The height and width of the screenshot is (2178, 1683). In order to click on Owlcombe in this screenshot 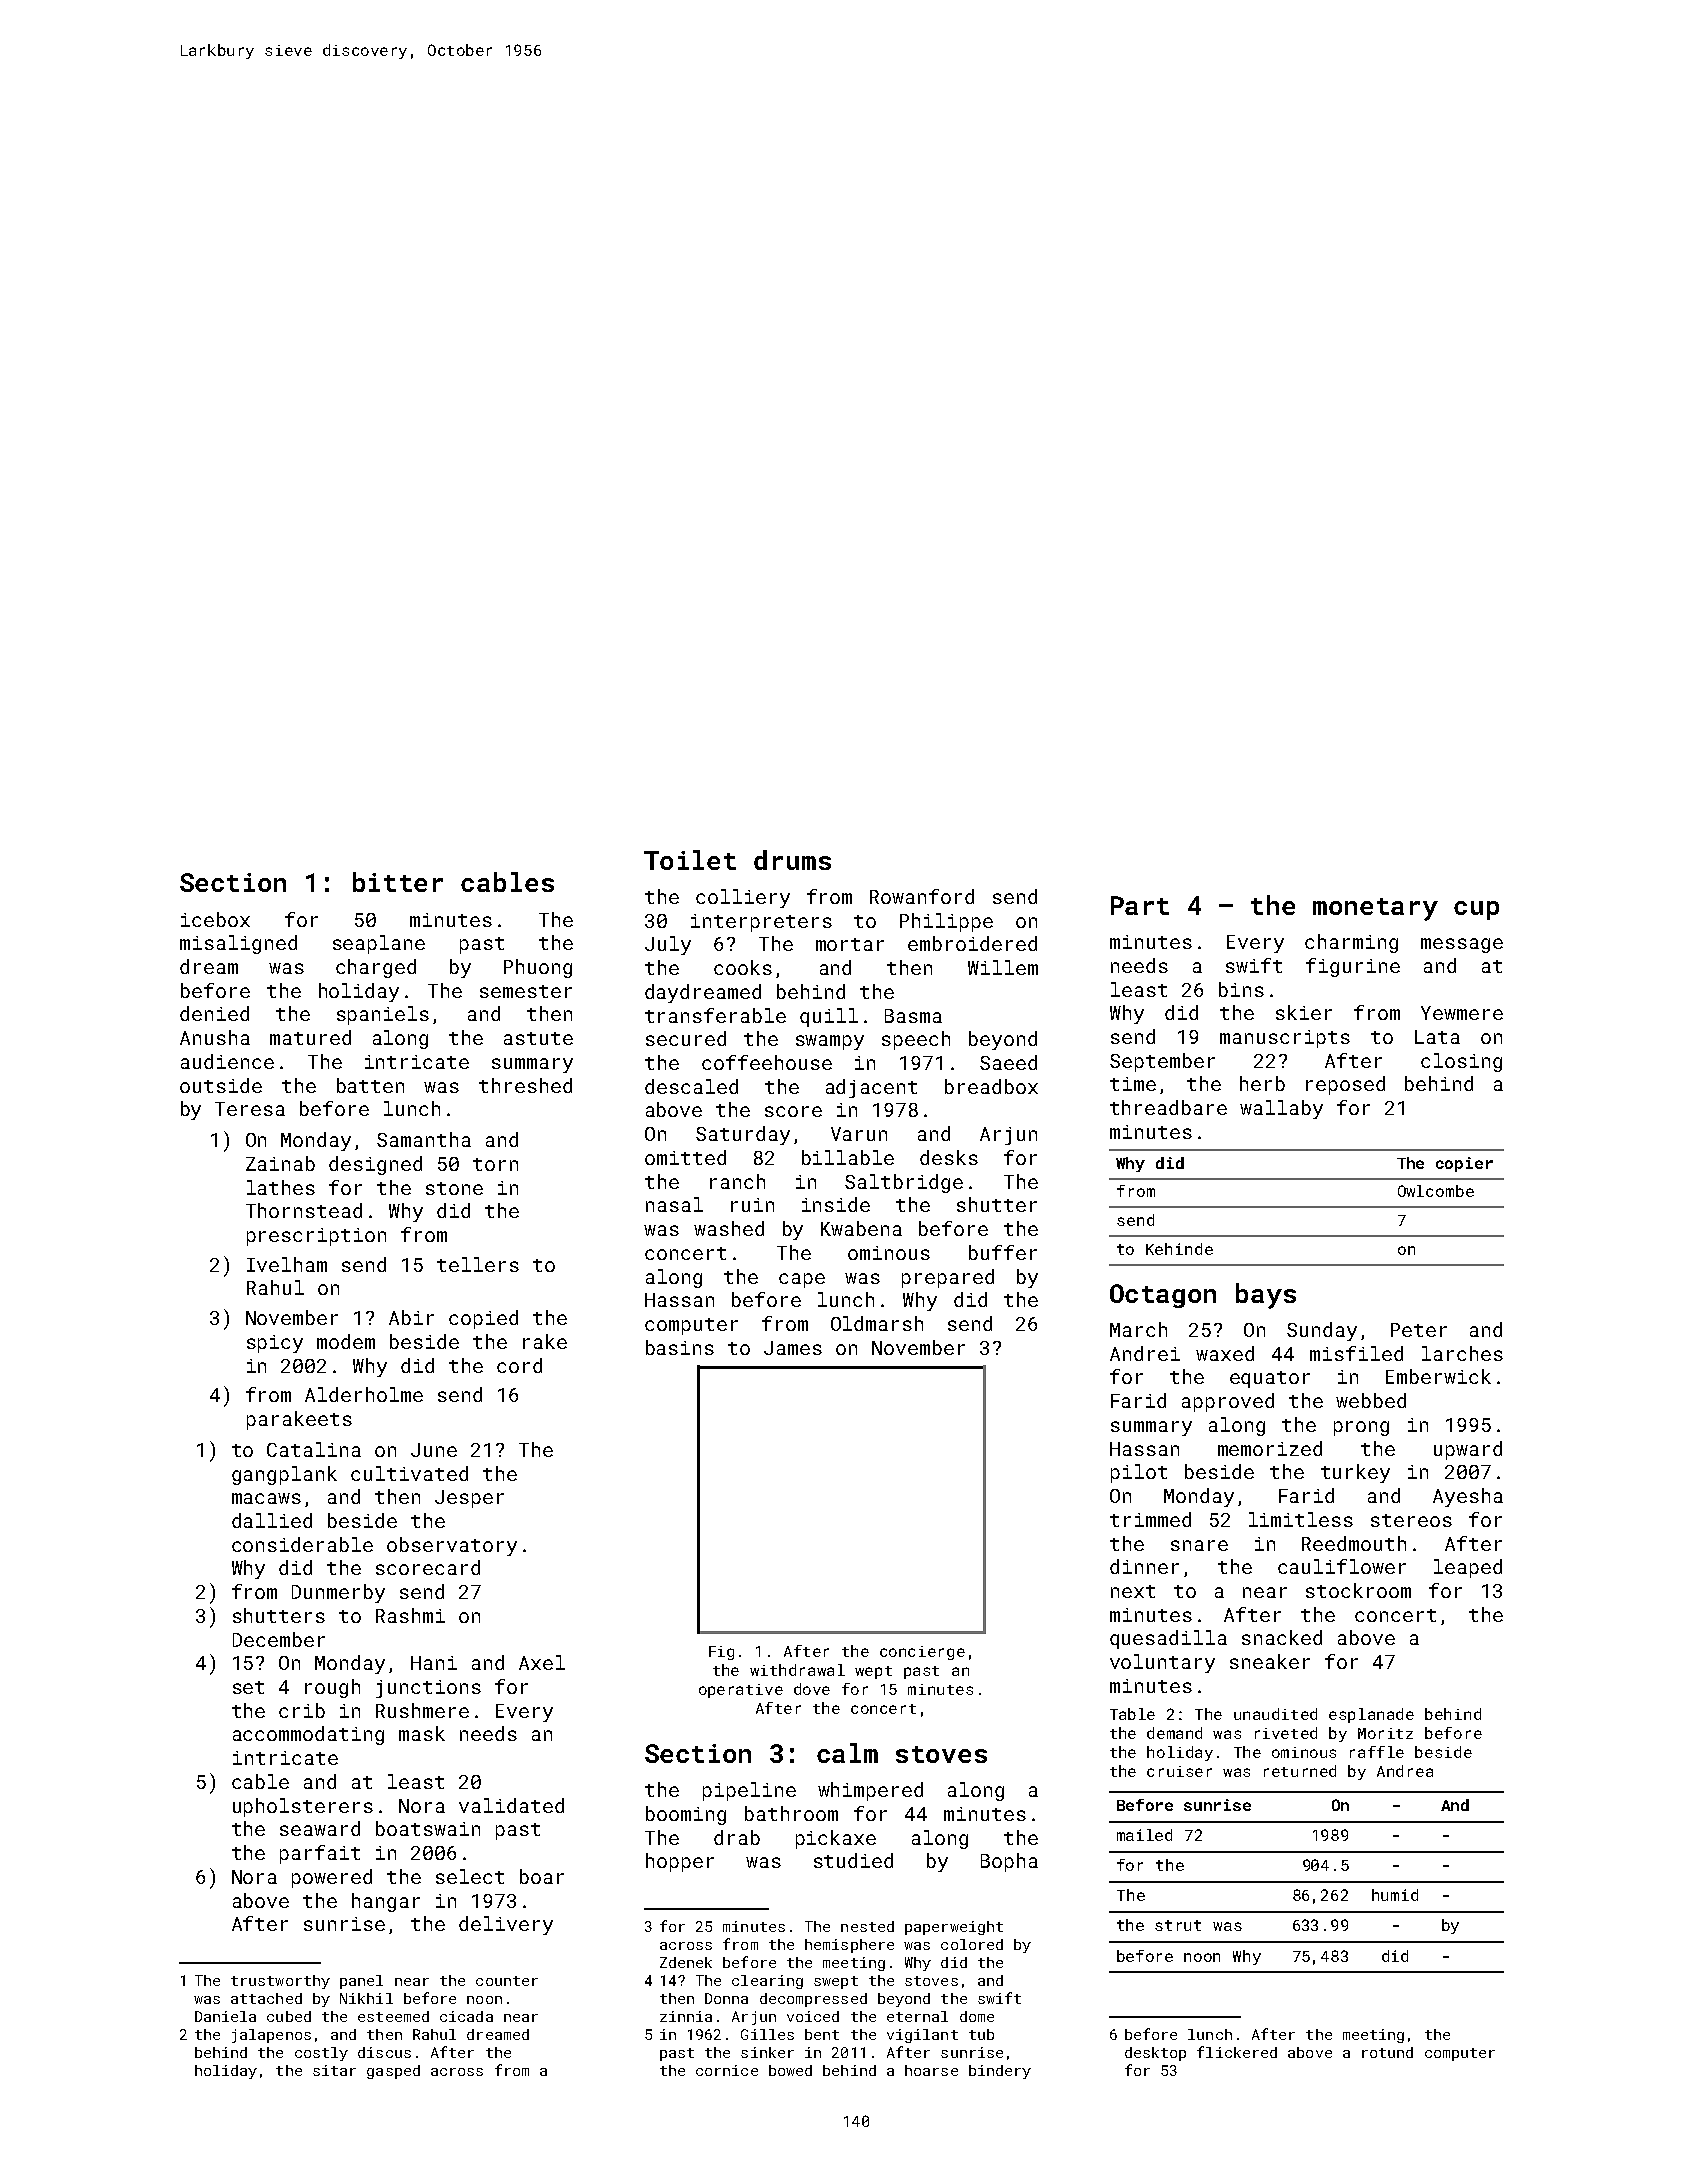, I will do `click(1436, 1191)`.
